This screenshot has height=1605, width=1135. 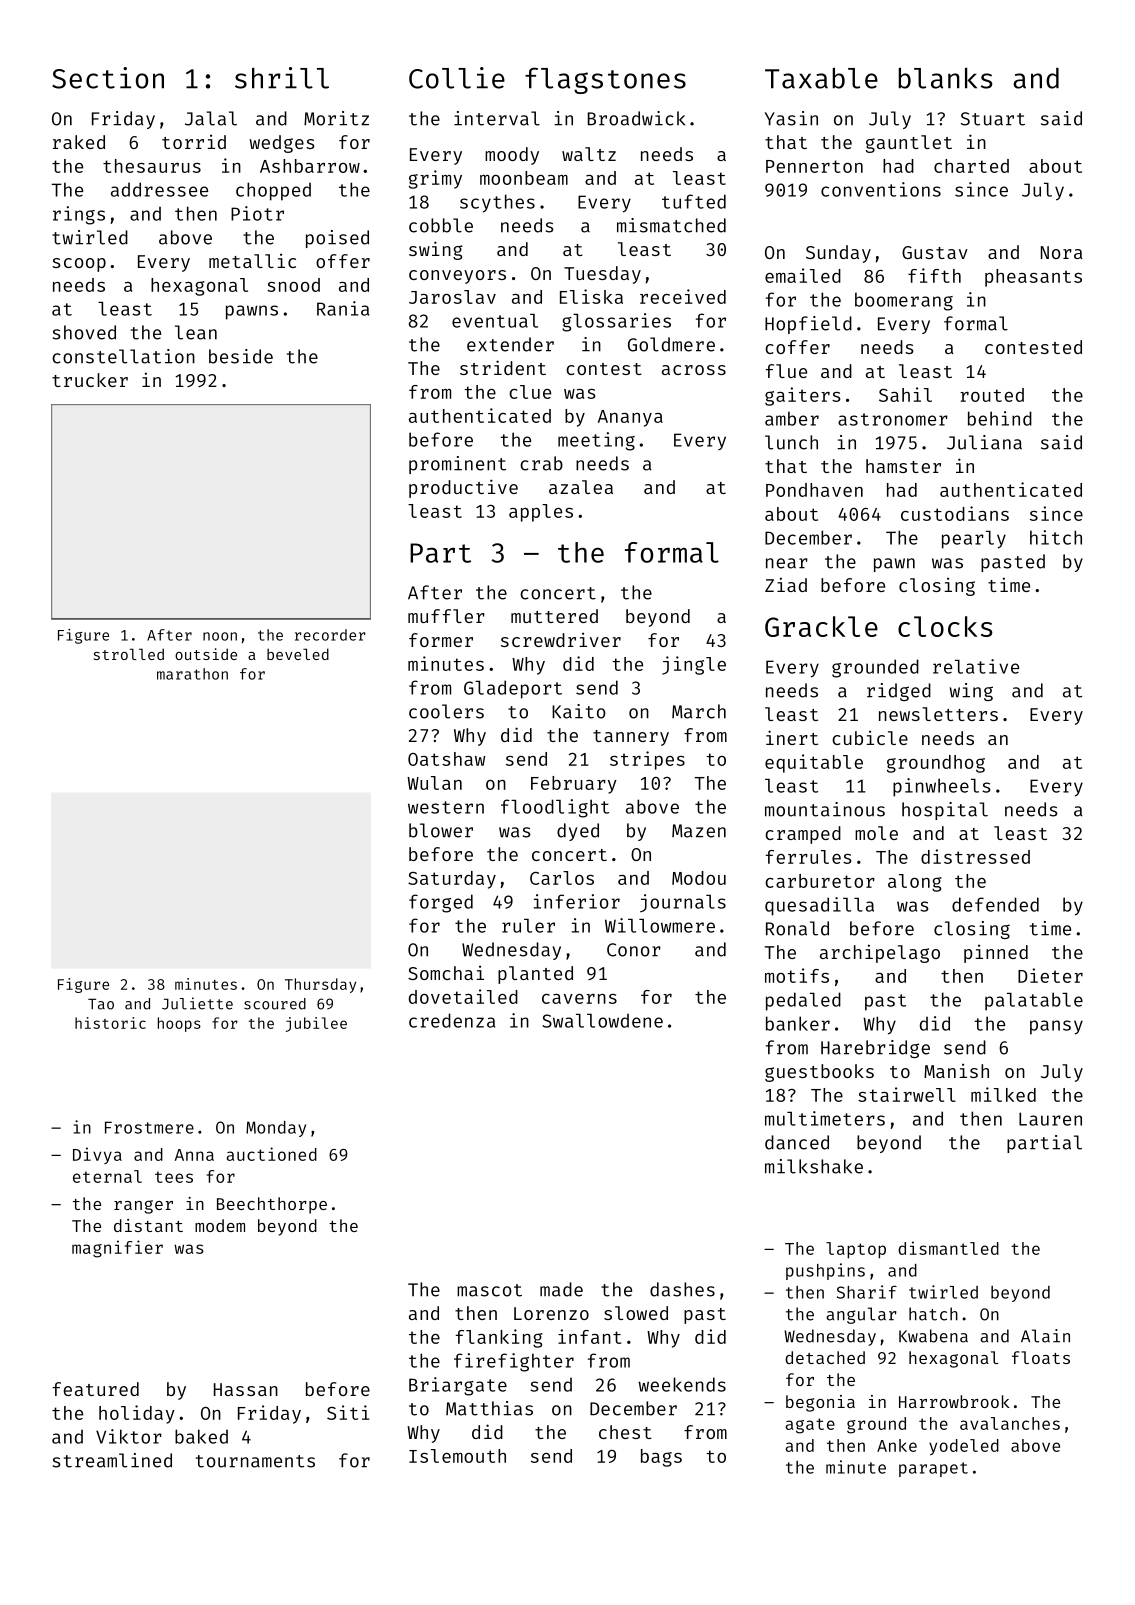 What do you see at coordinates (682, 1289) in the screenshot?
I see `dashes` at bounding box center [682, 1289].
